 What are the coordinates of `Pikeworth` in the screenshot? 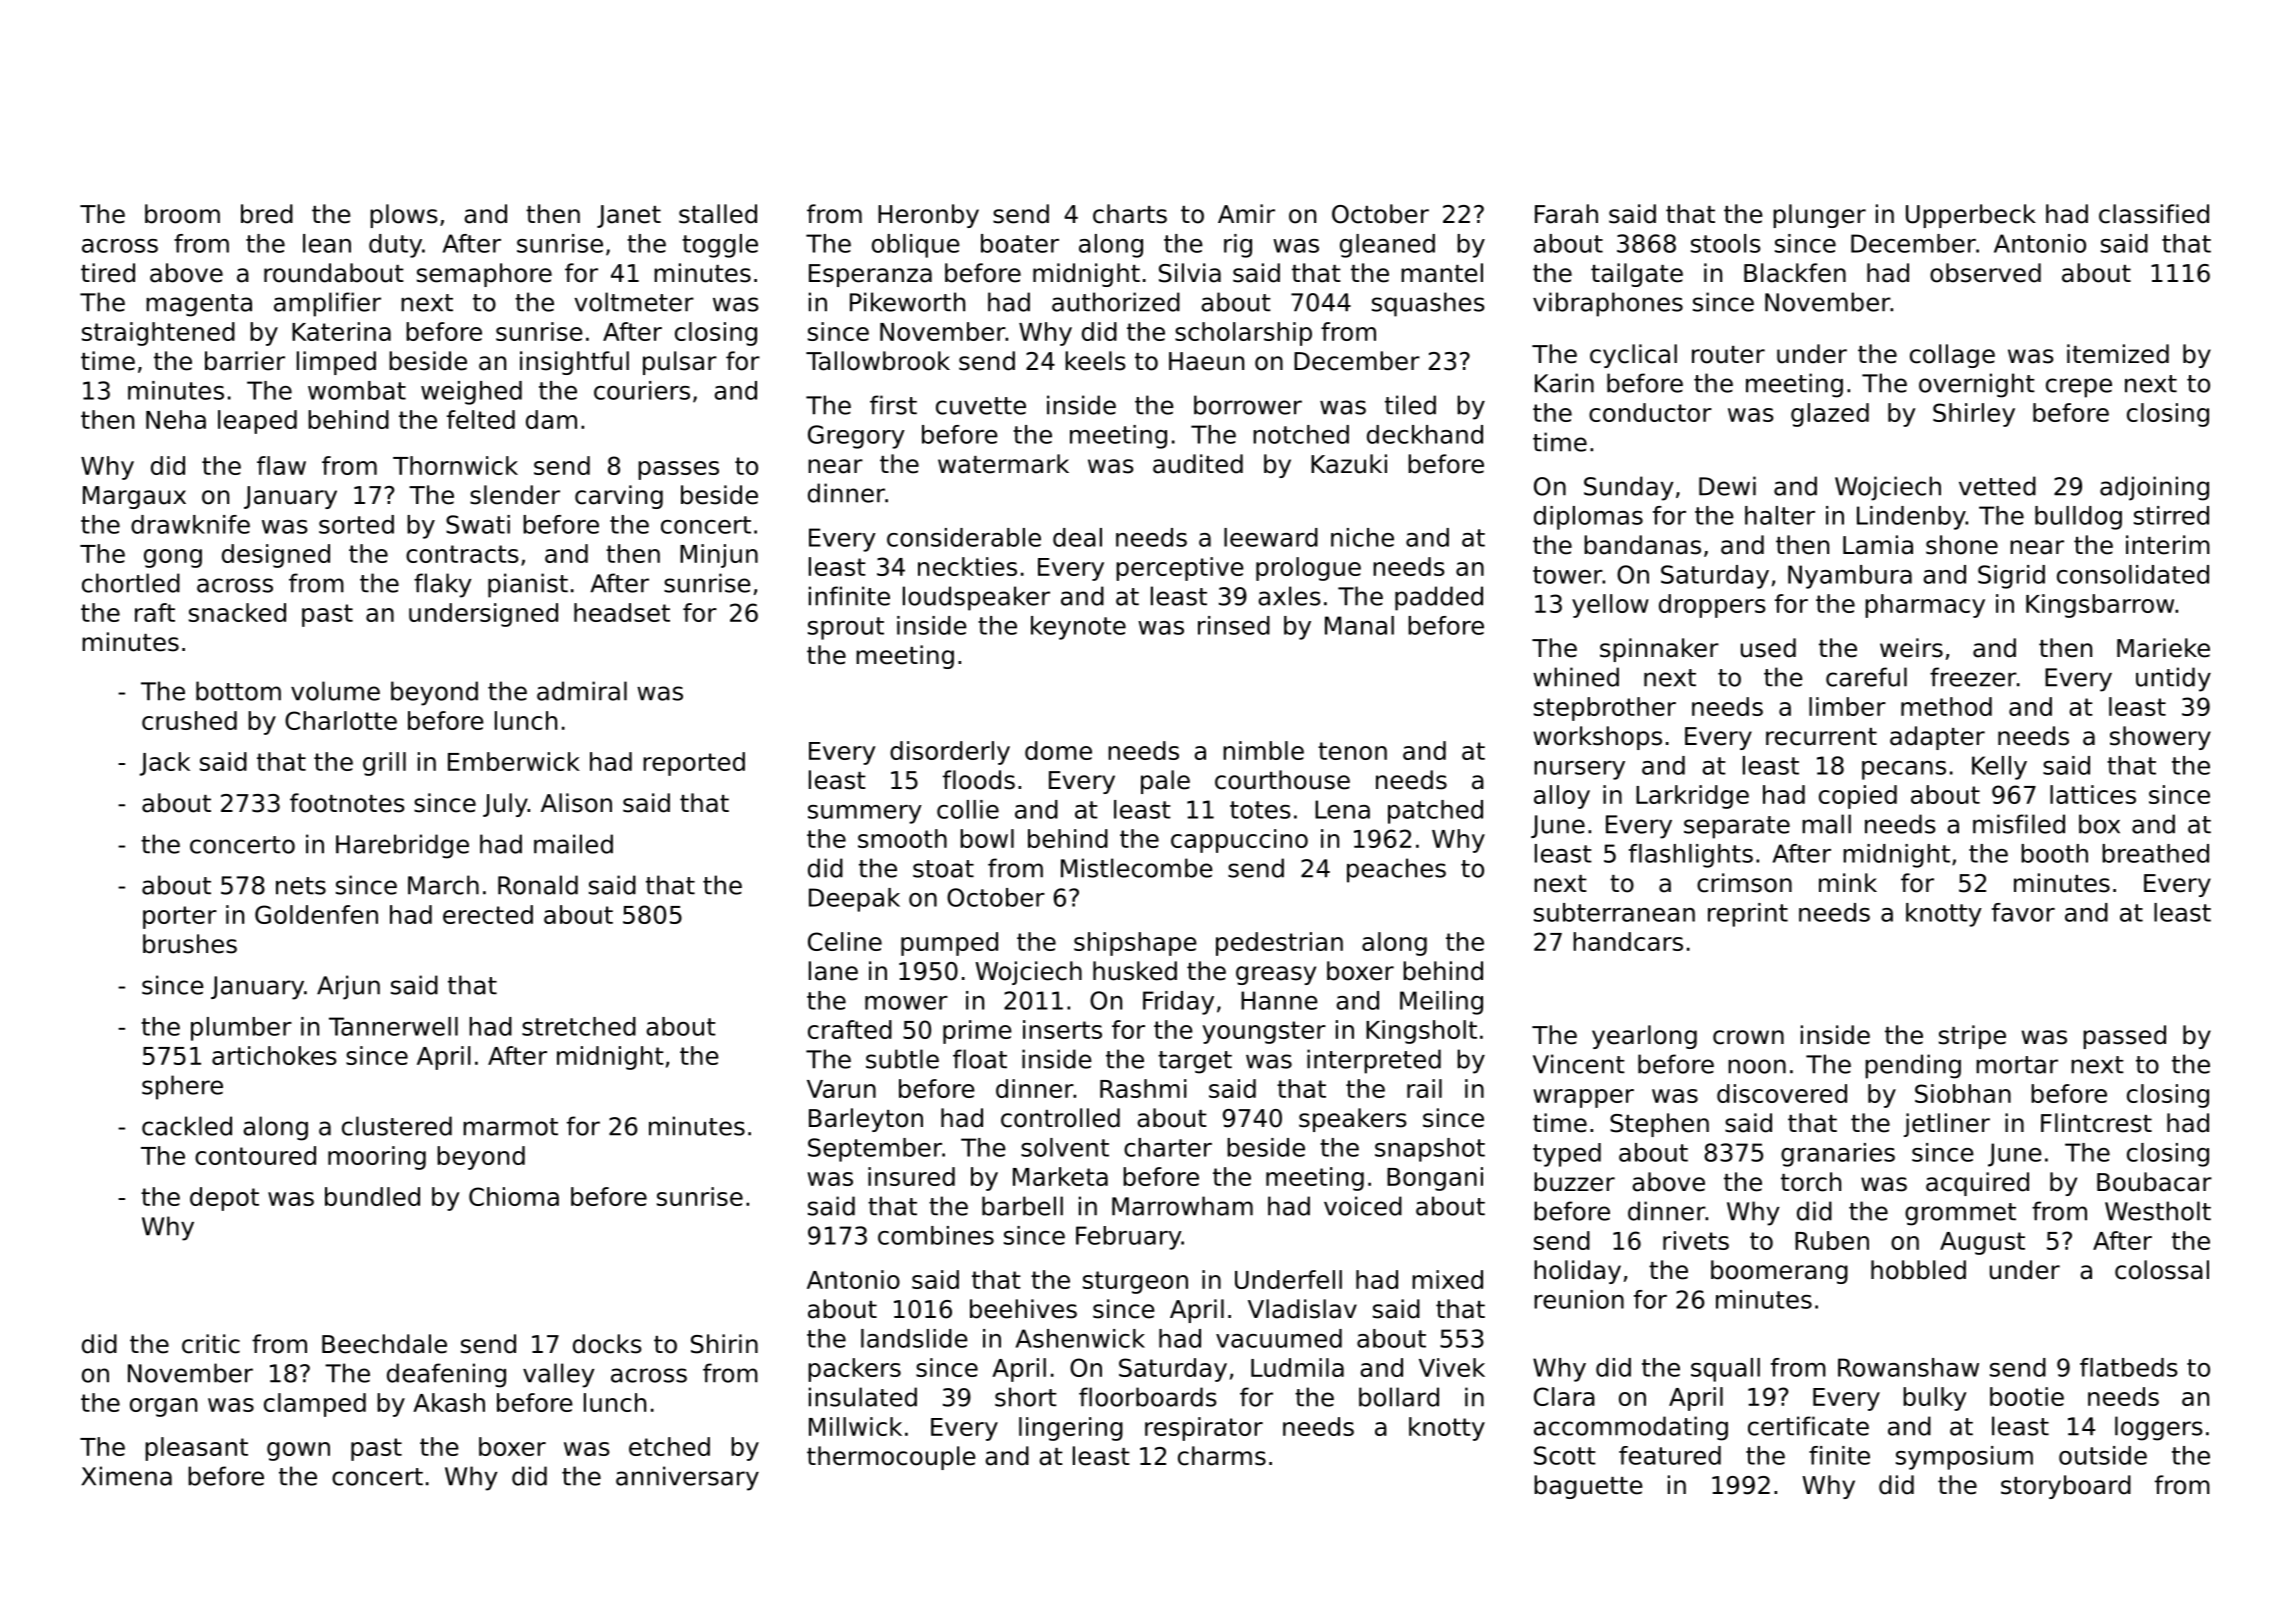 It's located at (907, 302).
